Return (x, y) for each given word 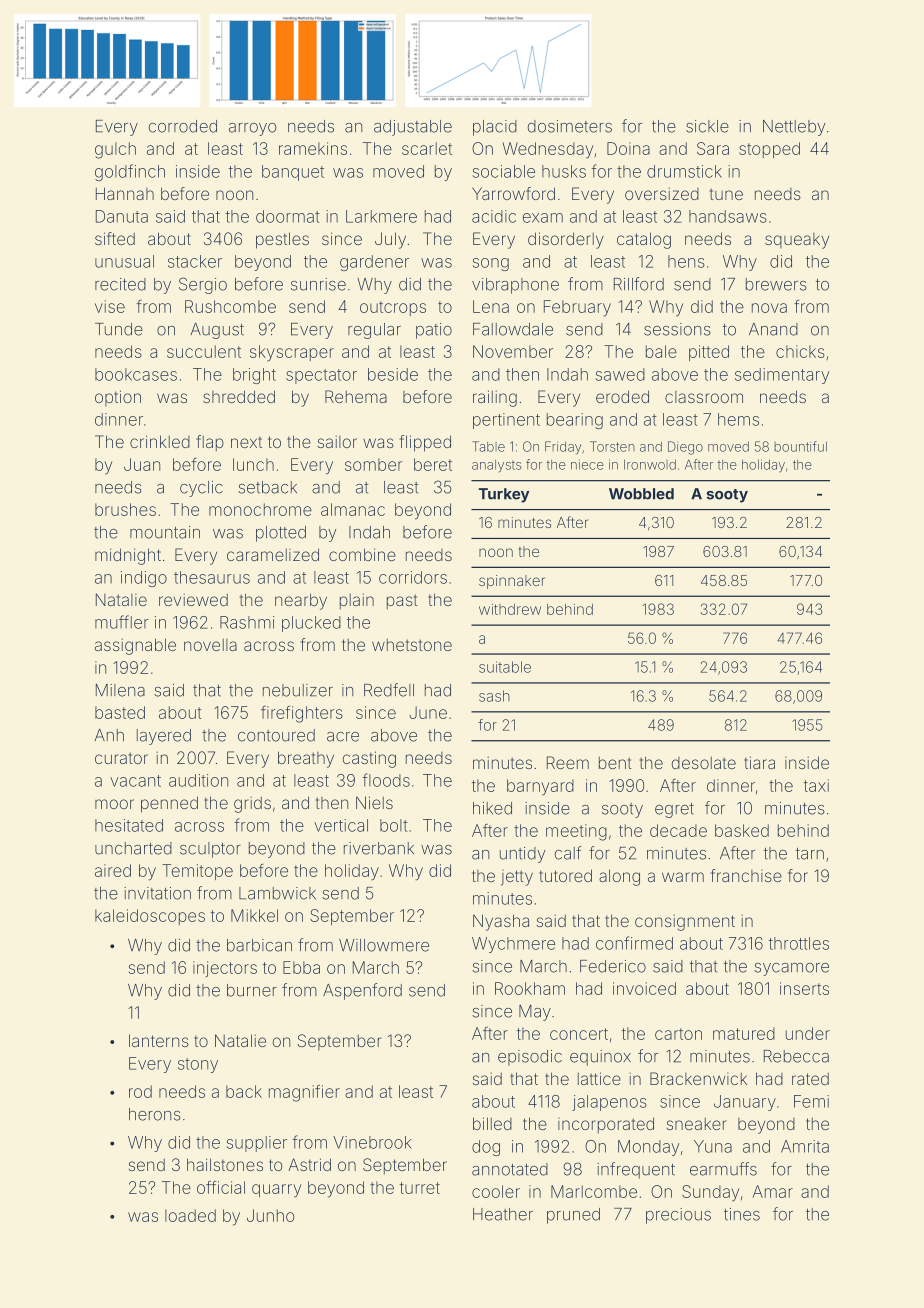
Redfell (389, 690)
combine (362, 554)
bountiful (800, 446)
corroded (183, 126)
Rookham (530, 988)
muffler (122, 622)
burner (252, 990)
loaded (190, 1215)
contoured (276, 735)
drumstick (684, 171)
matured (744, 1033)
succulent (204, 351)
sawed (620, 374)
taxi (816, 785)
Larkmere (381, 216)
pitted (709, 353)
